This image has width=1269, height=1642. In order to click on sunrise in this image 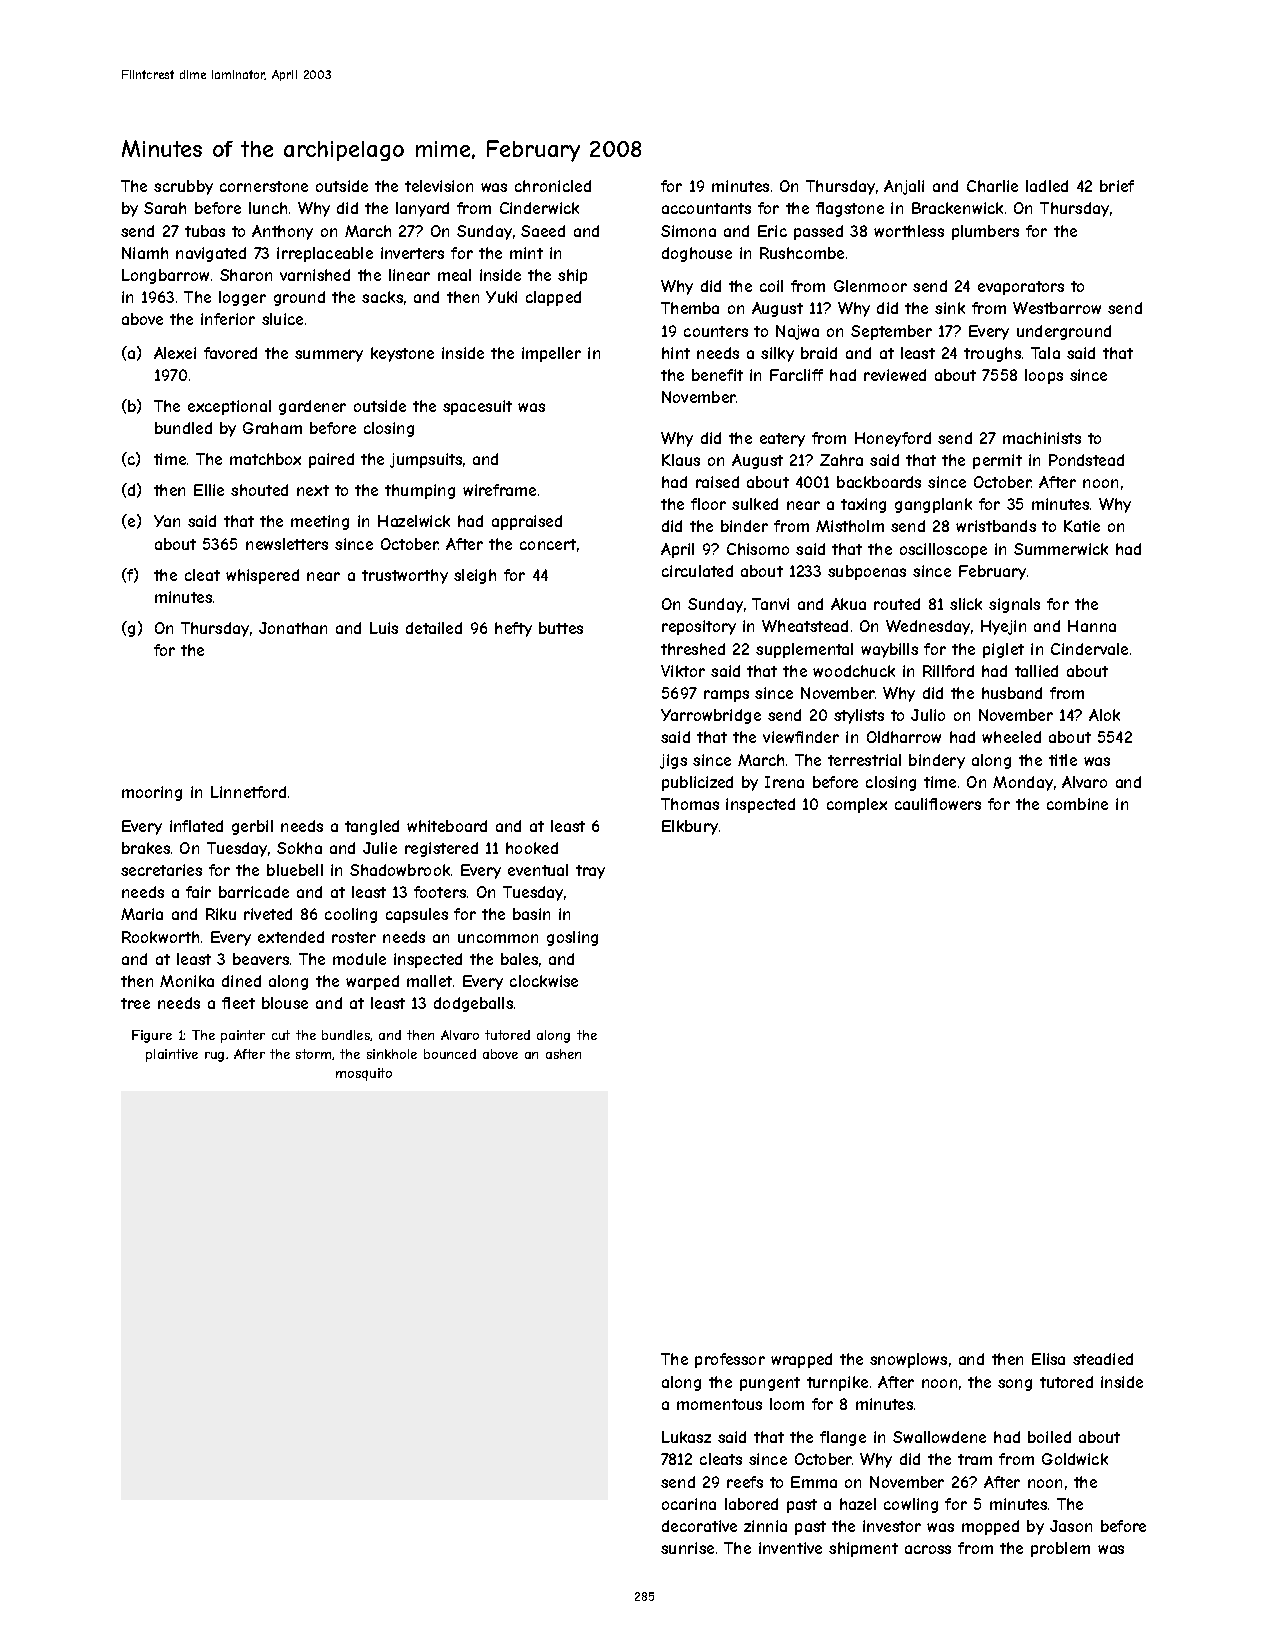, I will do `click(687, 1548)`.
